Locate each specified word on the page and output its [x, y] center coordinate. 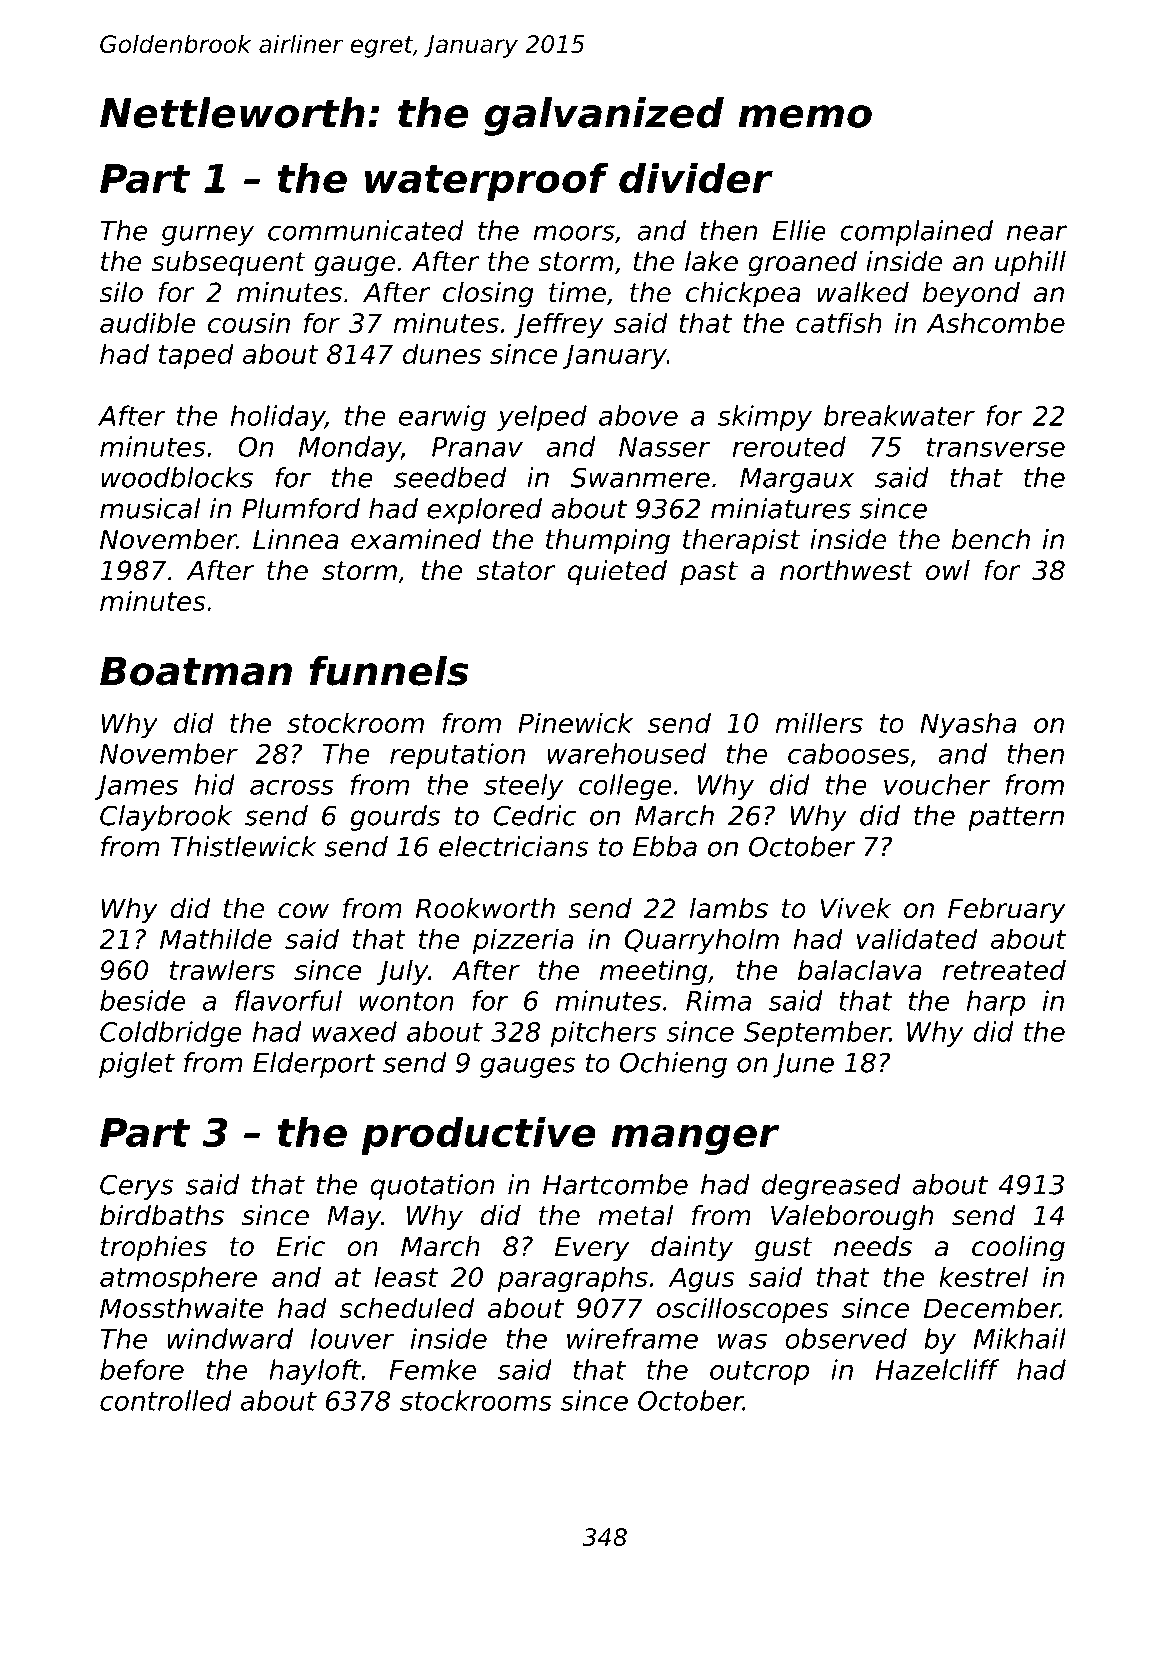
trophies [154, 1249]
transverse [996, 447]
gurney [208, 235]
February [1007, 911]
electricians [514, 846]
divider [696, 178]
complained [916, 233]
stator [515, 571]
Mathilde [216, 938]
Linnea [296, 539]
